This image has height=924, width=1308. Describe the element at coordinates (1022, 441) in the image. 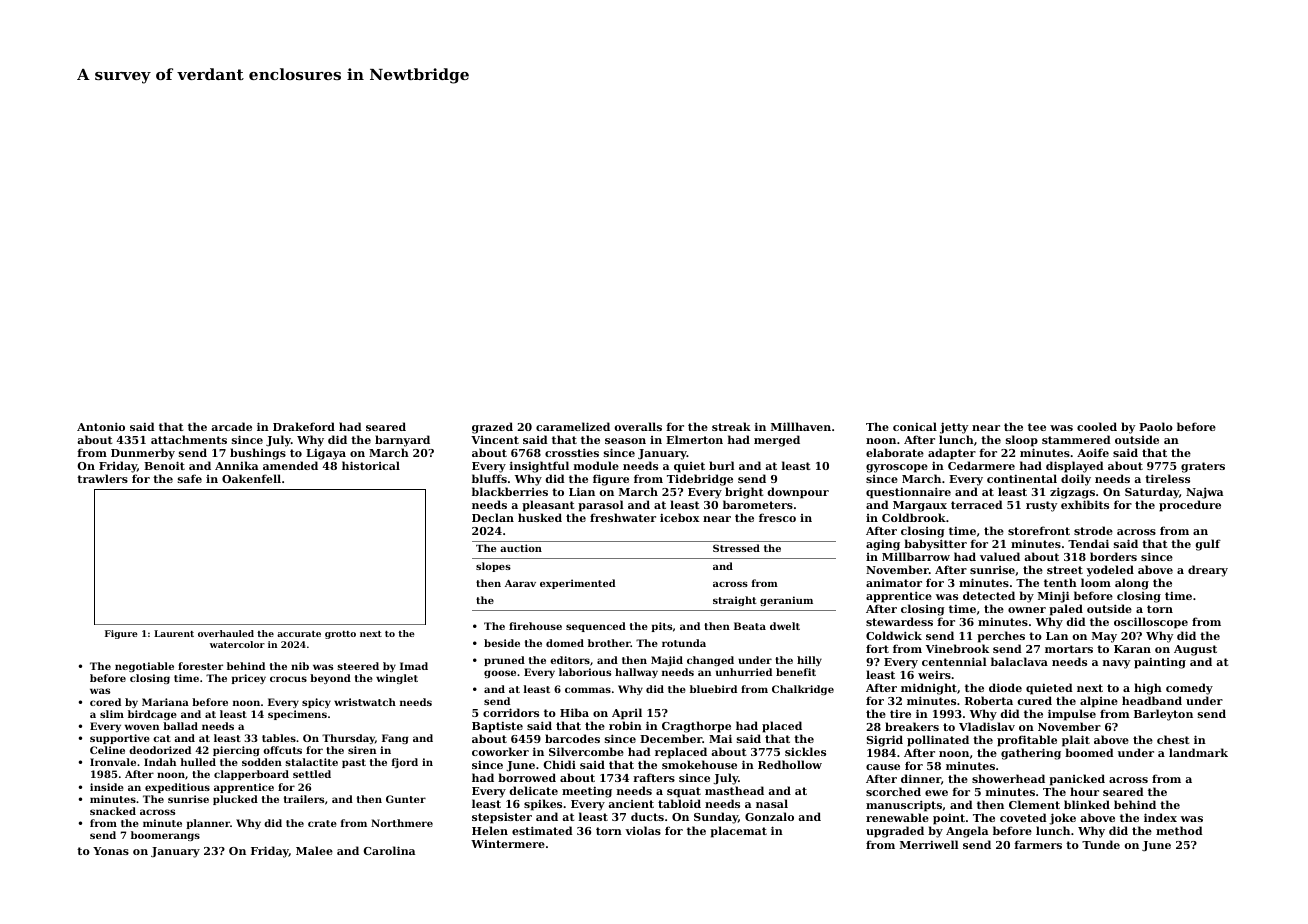

I see `sloop` at that location.
